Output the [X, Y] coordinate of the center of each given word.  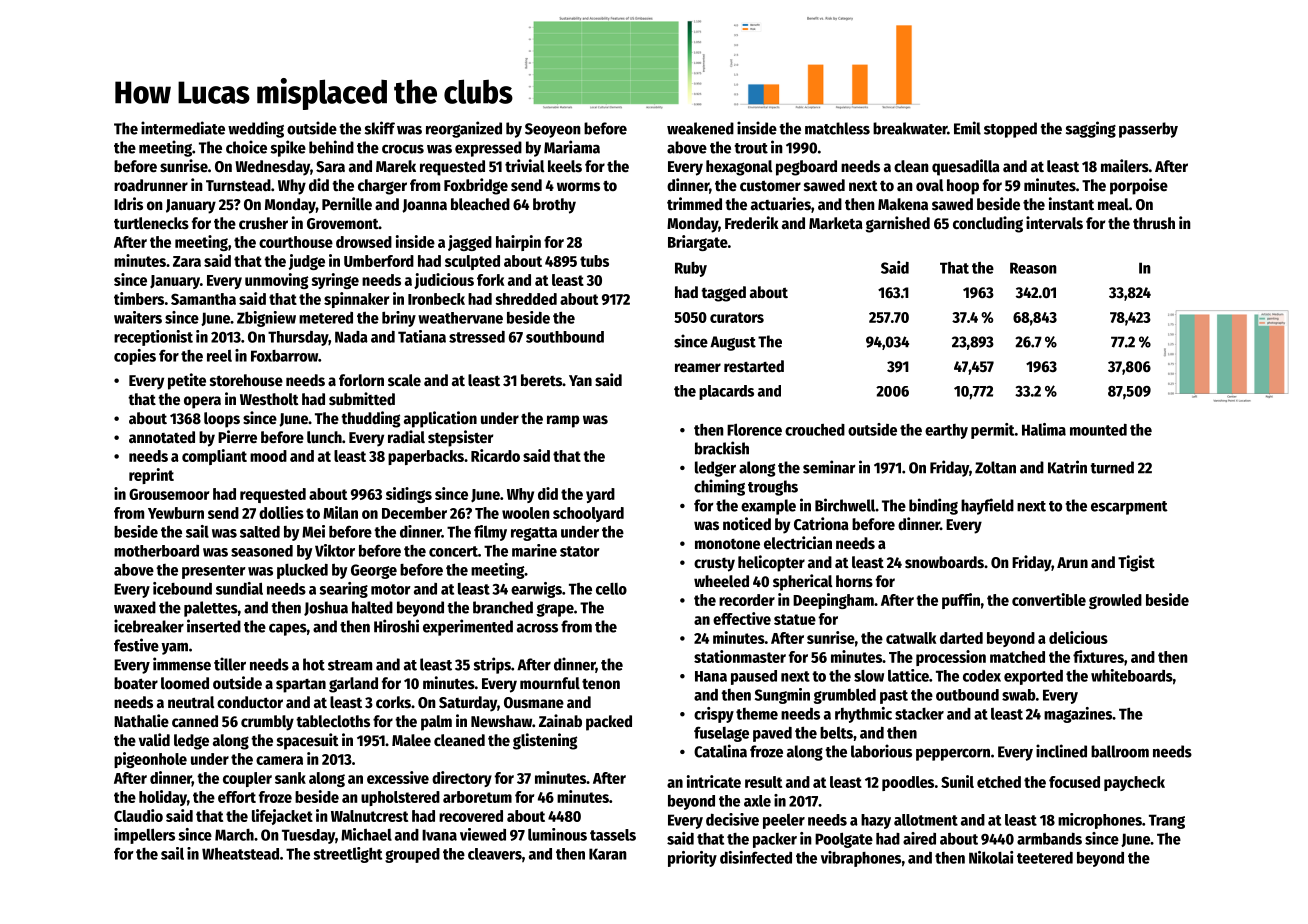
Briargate [698, 243]
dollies [281, 512]
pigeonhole [150, 760]
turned [1112, 467]
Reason [1033, 268]
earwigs [536, 590]
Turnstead [238, 185]
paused [754, 677]
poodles [908, 783]
